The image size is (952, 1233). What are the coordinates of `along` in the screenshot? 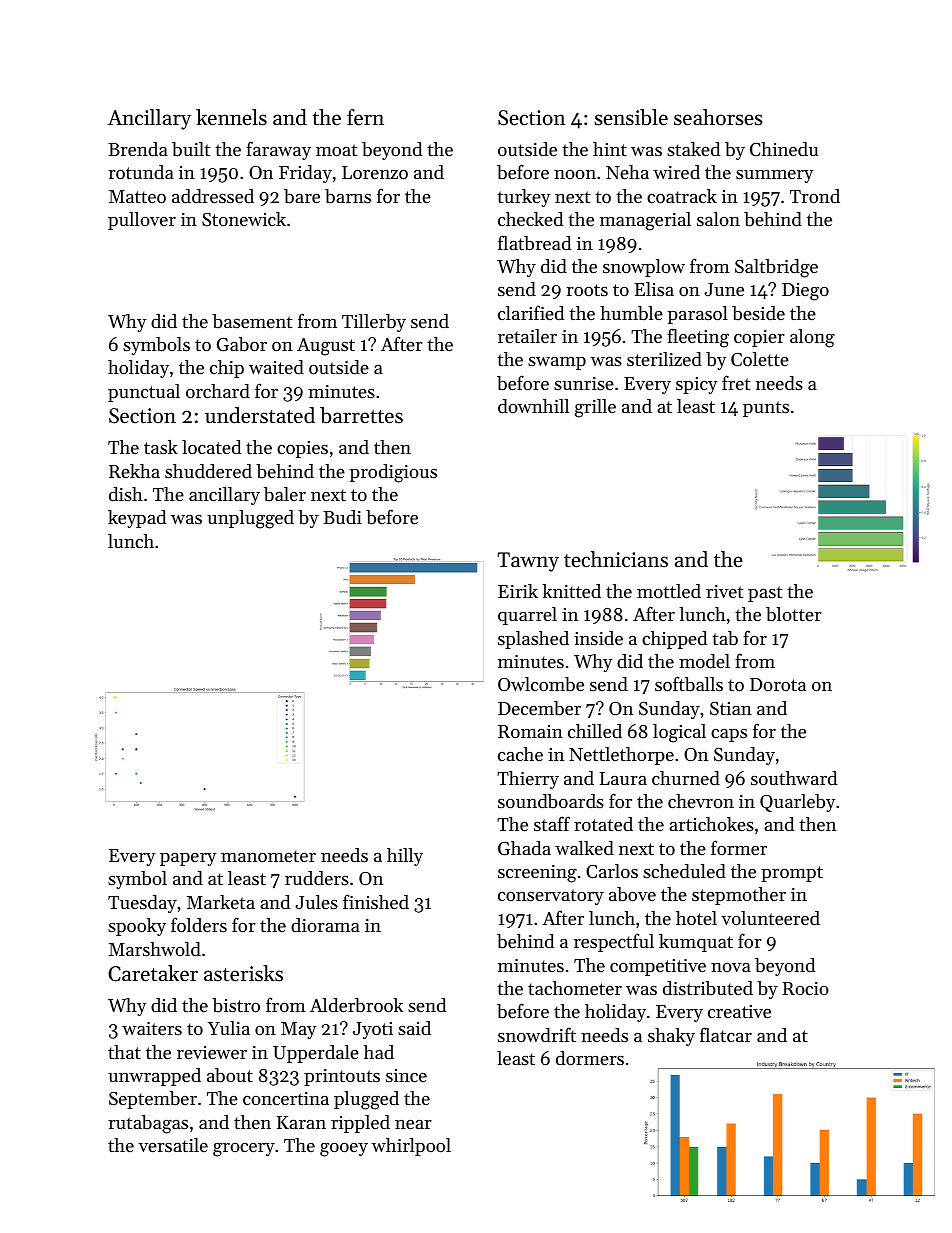 It's located at (812, 338).
